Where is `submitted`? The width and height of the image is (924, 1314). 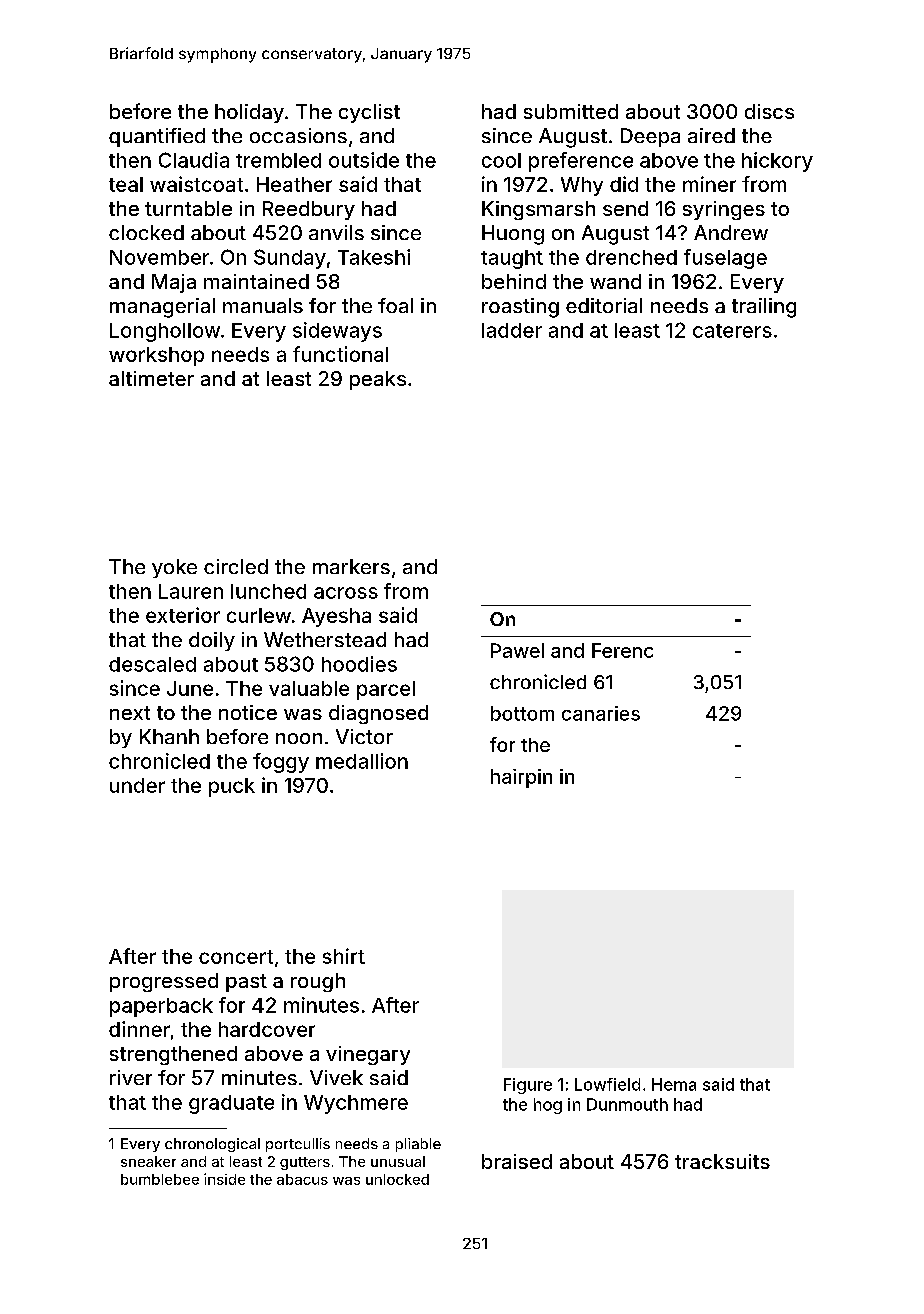
submitted is located at coordinates (571, 111).
